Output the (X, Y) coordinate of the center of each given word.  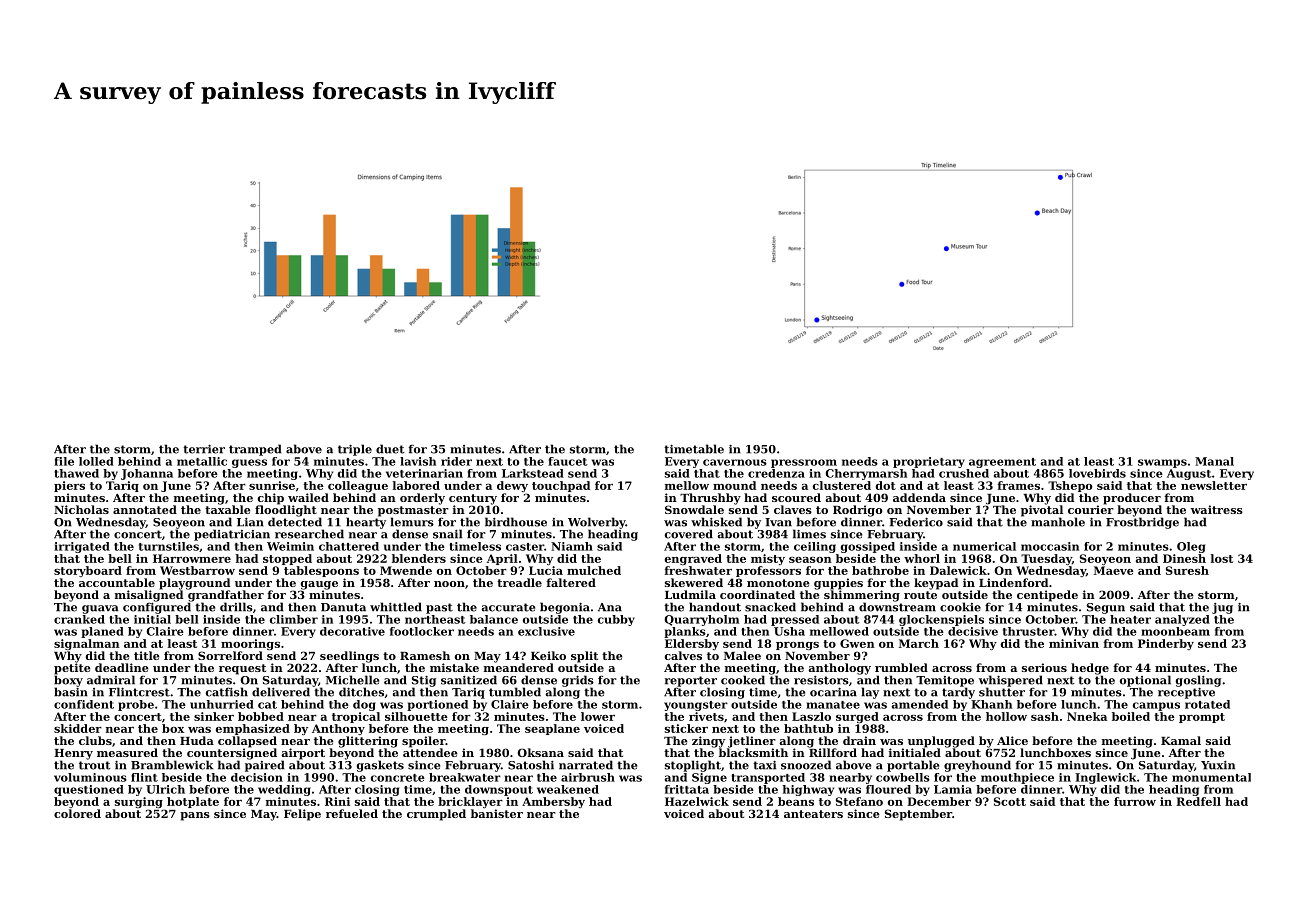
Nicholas (81, 509)
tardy (958, 693)
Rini (337, 801)
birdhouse (516, 522)
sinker (214, 716)
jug (1222, 608)
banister (497, 813)
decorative (352, 631)
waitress (1217, 509)
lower (598, 716)
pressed (795, 620)
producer (1132, 499)
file (64, 461)
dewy (512, 486)
